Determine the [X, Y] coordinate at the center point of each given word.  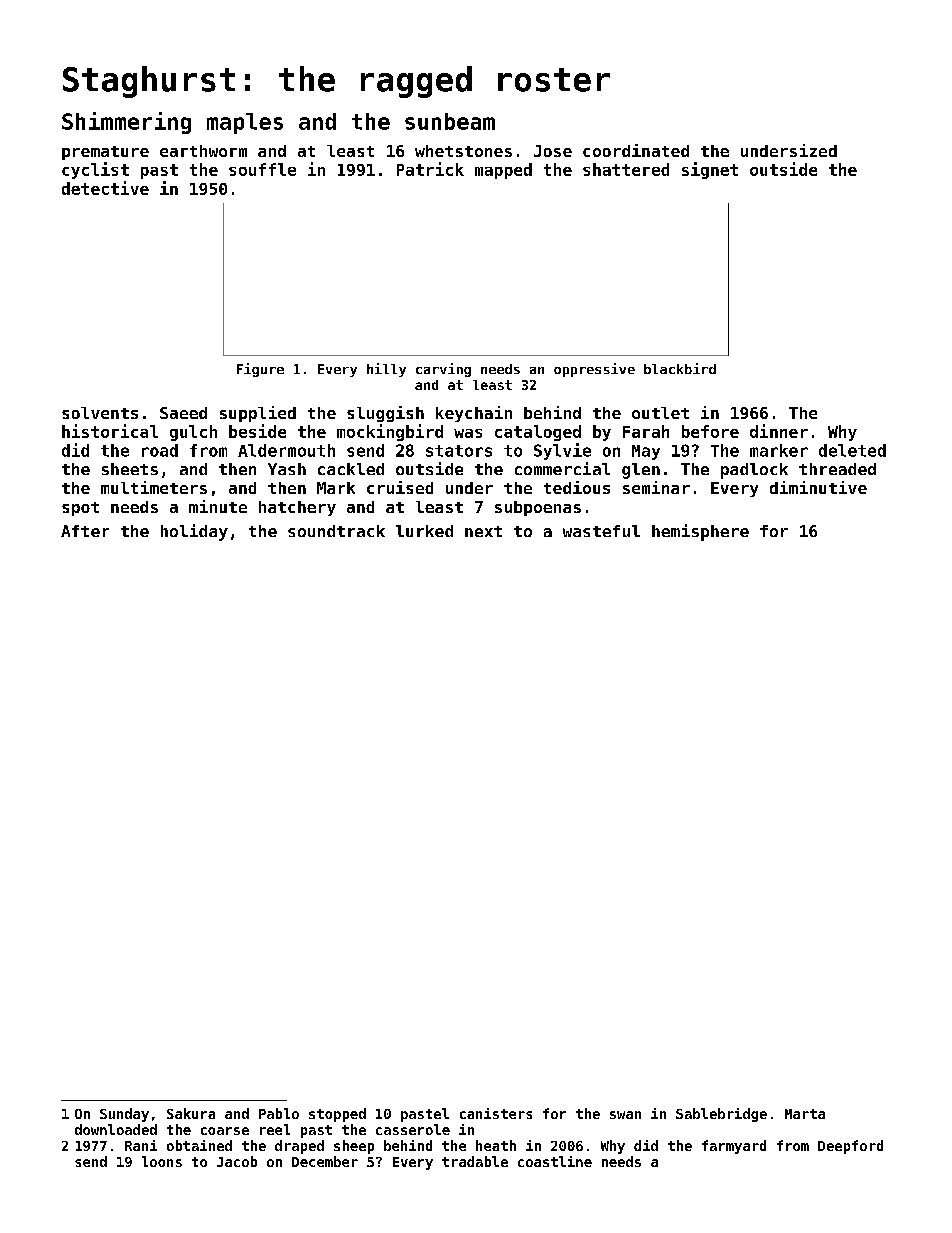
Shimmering [126, 123]
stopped [337, 1115]
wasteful [601, 531]
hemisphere [700, 532]
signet [710, 170]
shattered [626, 169]
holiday [194, 532]
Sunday [124, 1115]
